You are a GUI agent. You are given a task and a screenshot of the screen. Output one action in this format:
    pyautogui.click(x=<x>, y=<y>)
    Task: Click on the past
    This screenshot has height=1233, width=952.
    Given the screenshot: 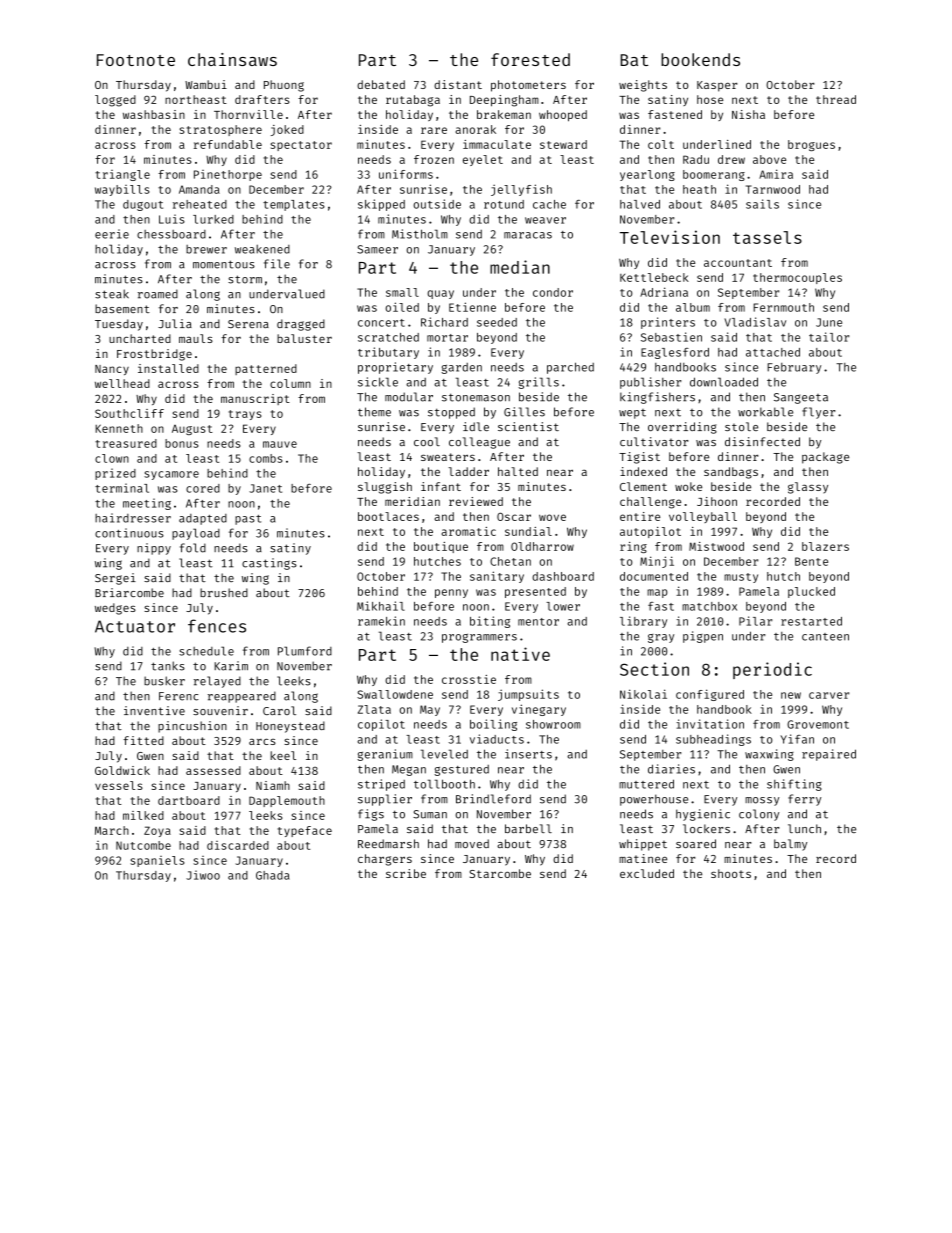 What is the action you would take?
    pyautogui.click(x=248, y=520)
